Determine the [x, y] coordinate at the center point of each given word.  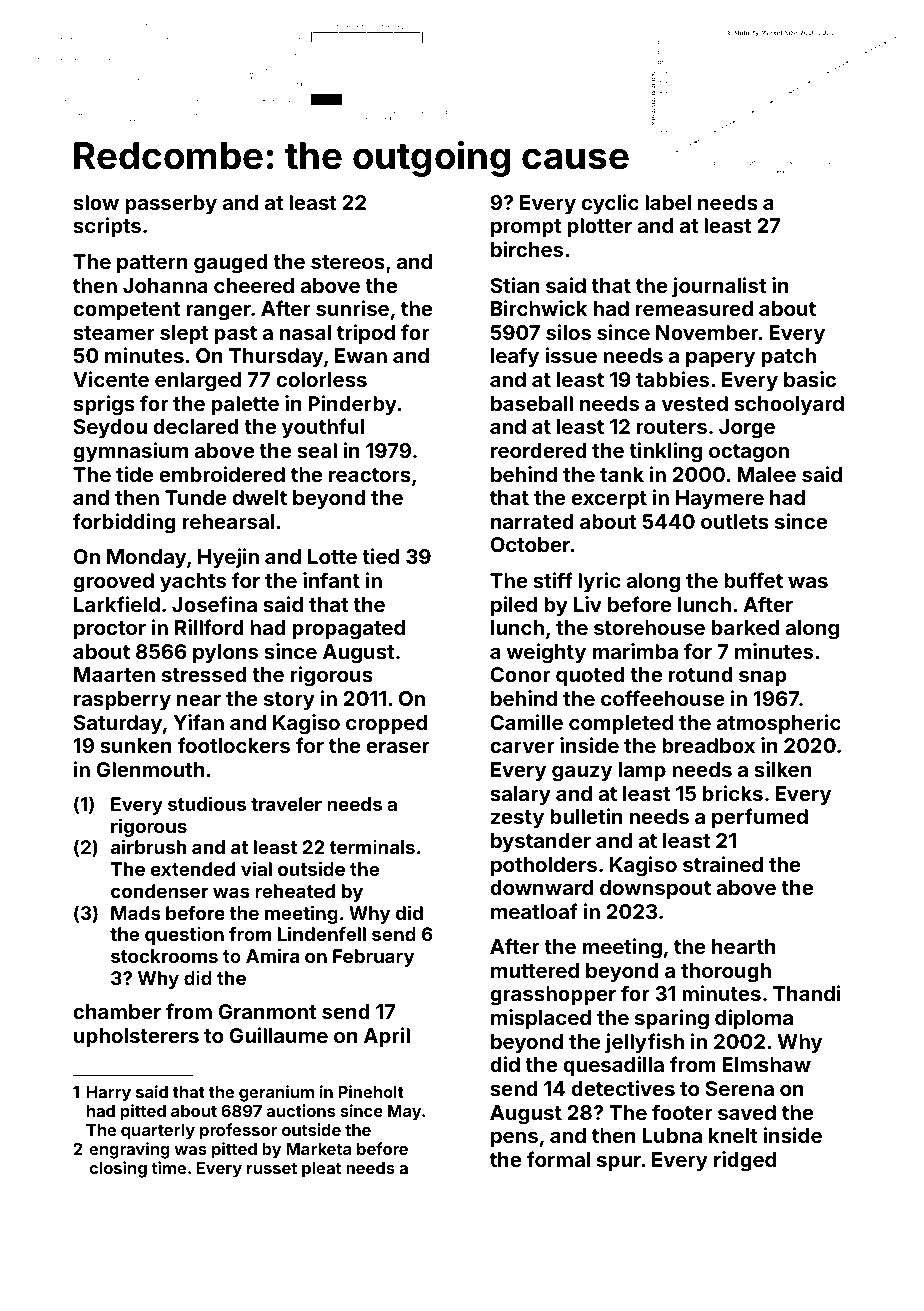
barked [745, 627]
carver [522, 747]
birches [527, 249]
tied [380, 556]
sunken [136, 745]
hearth [744, 946]
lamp [642, 771]
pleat [321, 1170]
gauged [231, 264]
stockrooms [164, 956]
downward [541, 887]
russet [272, 1168]
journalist [719, 287]
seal [317, 450]
